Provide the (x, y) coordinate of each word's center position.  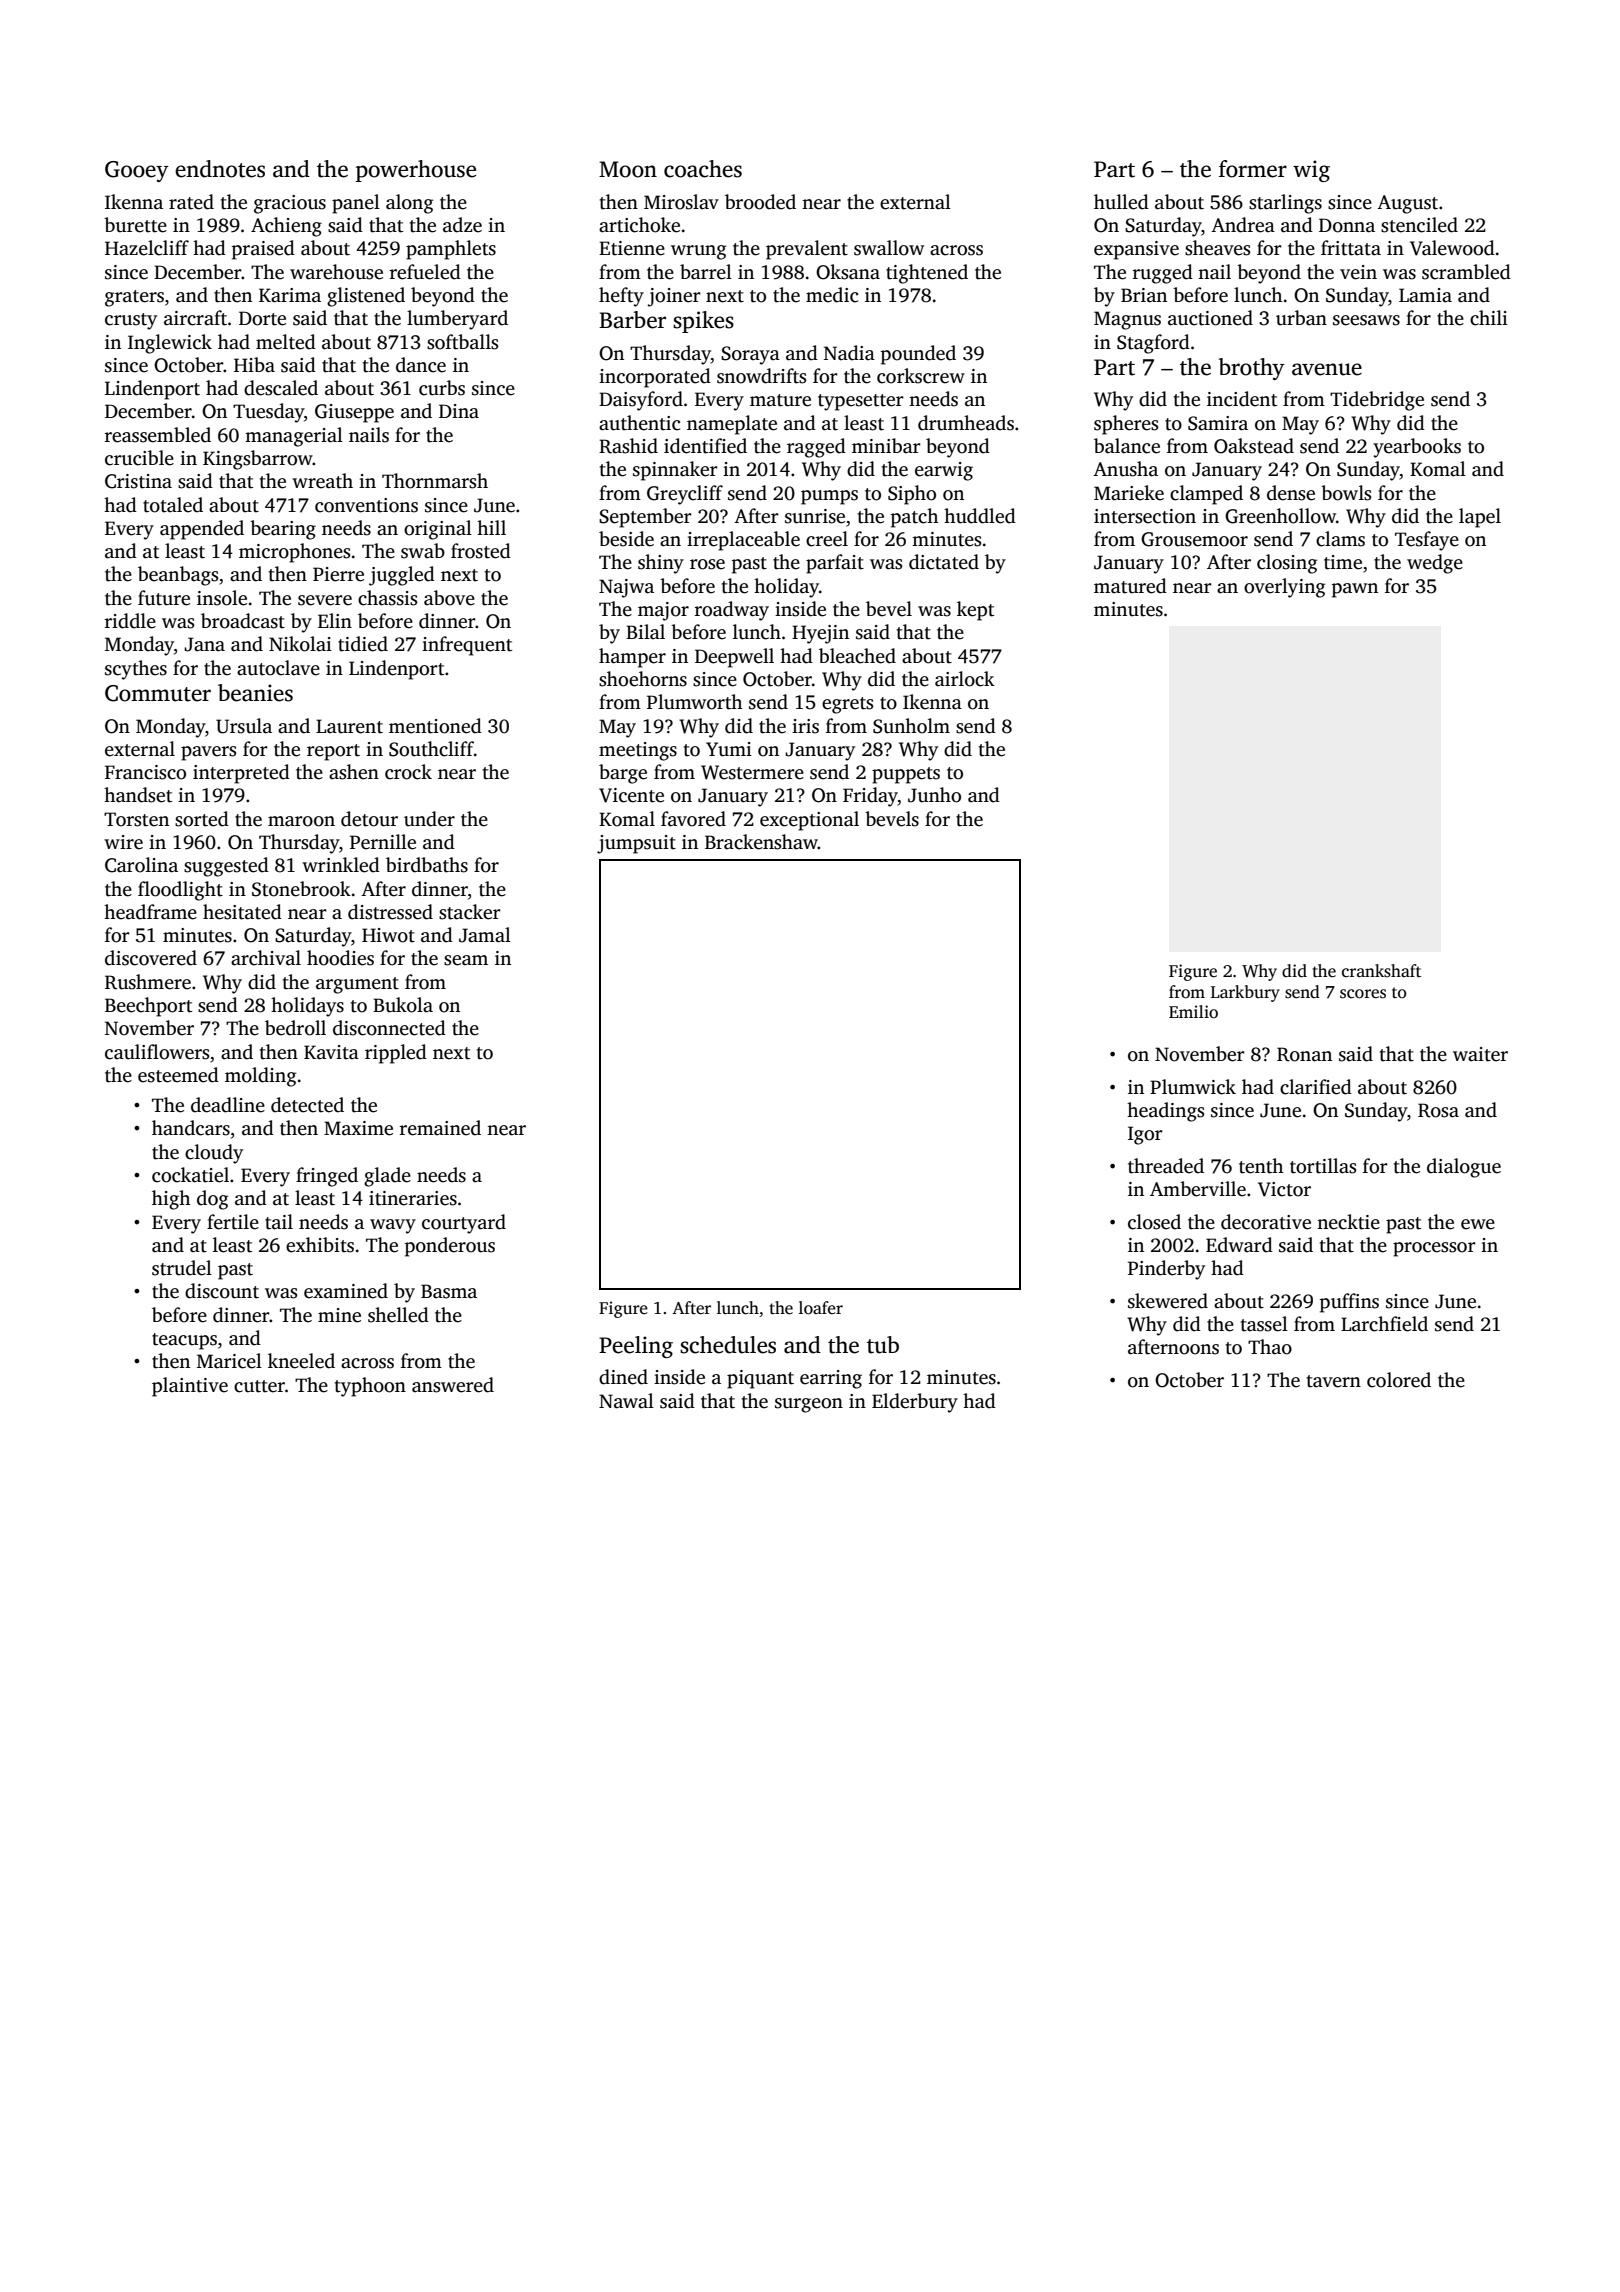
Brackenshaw (761, 842)
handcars (191, 1128)
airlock (965, 679)
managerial (294, 437)
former (1253, 169)
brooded (760, 202)
